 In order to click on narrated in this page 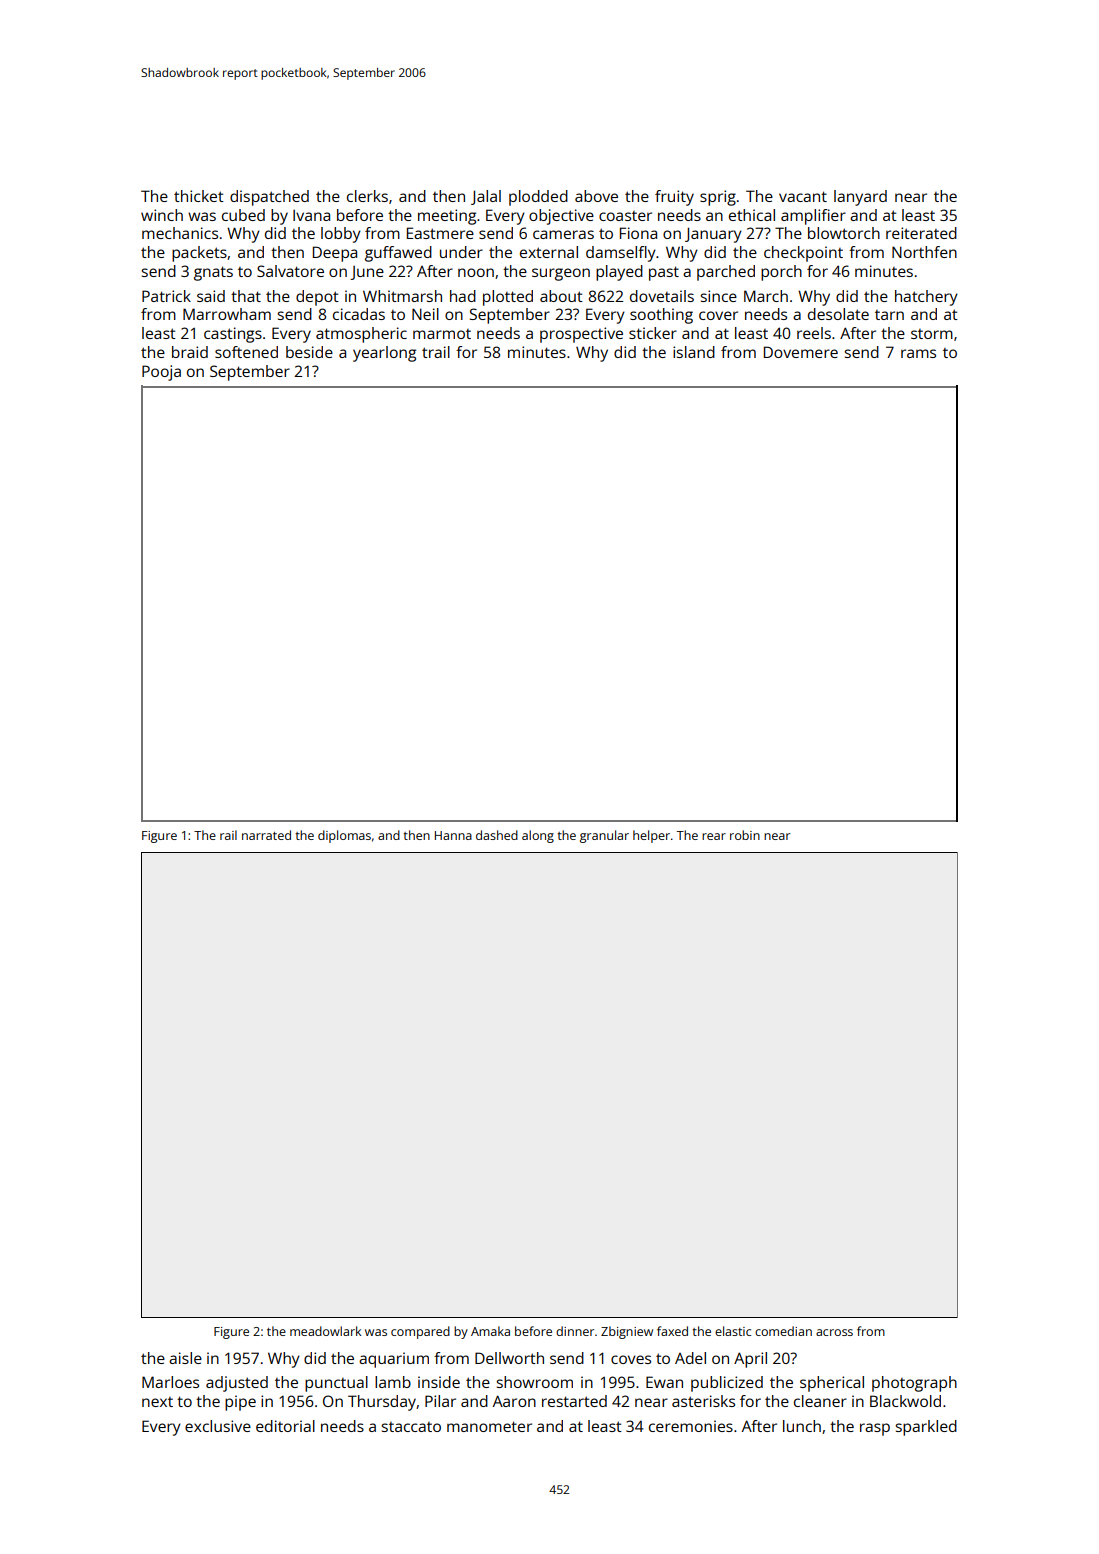, I will do `click(266, 835)`.
